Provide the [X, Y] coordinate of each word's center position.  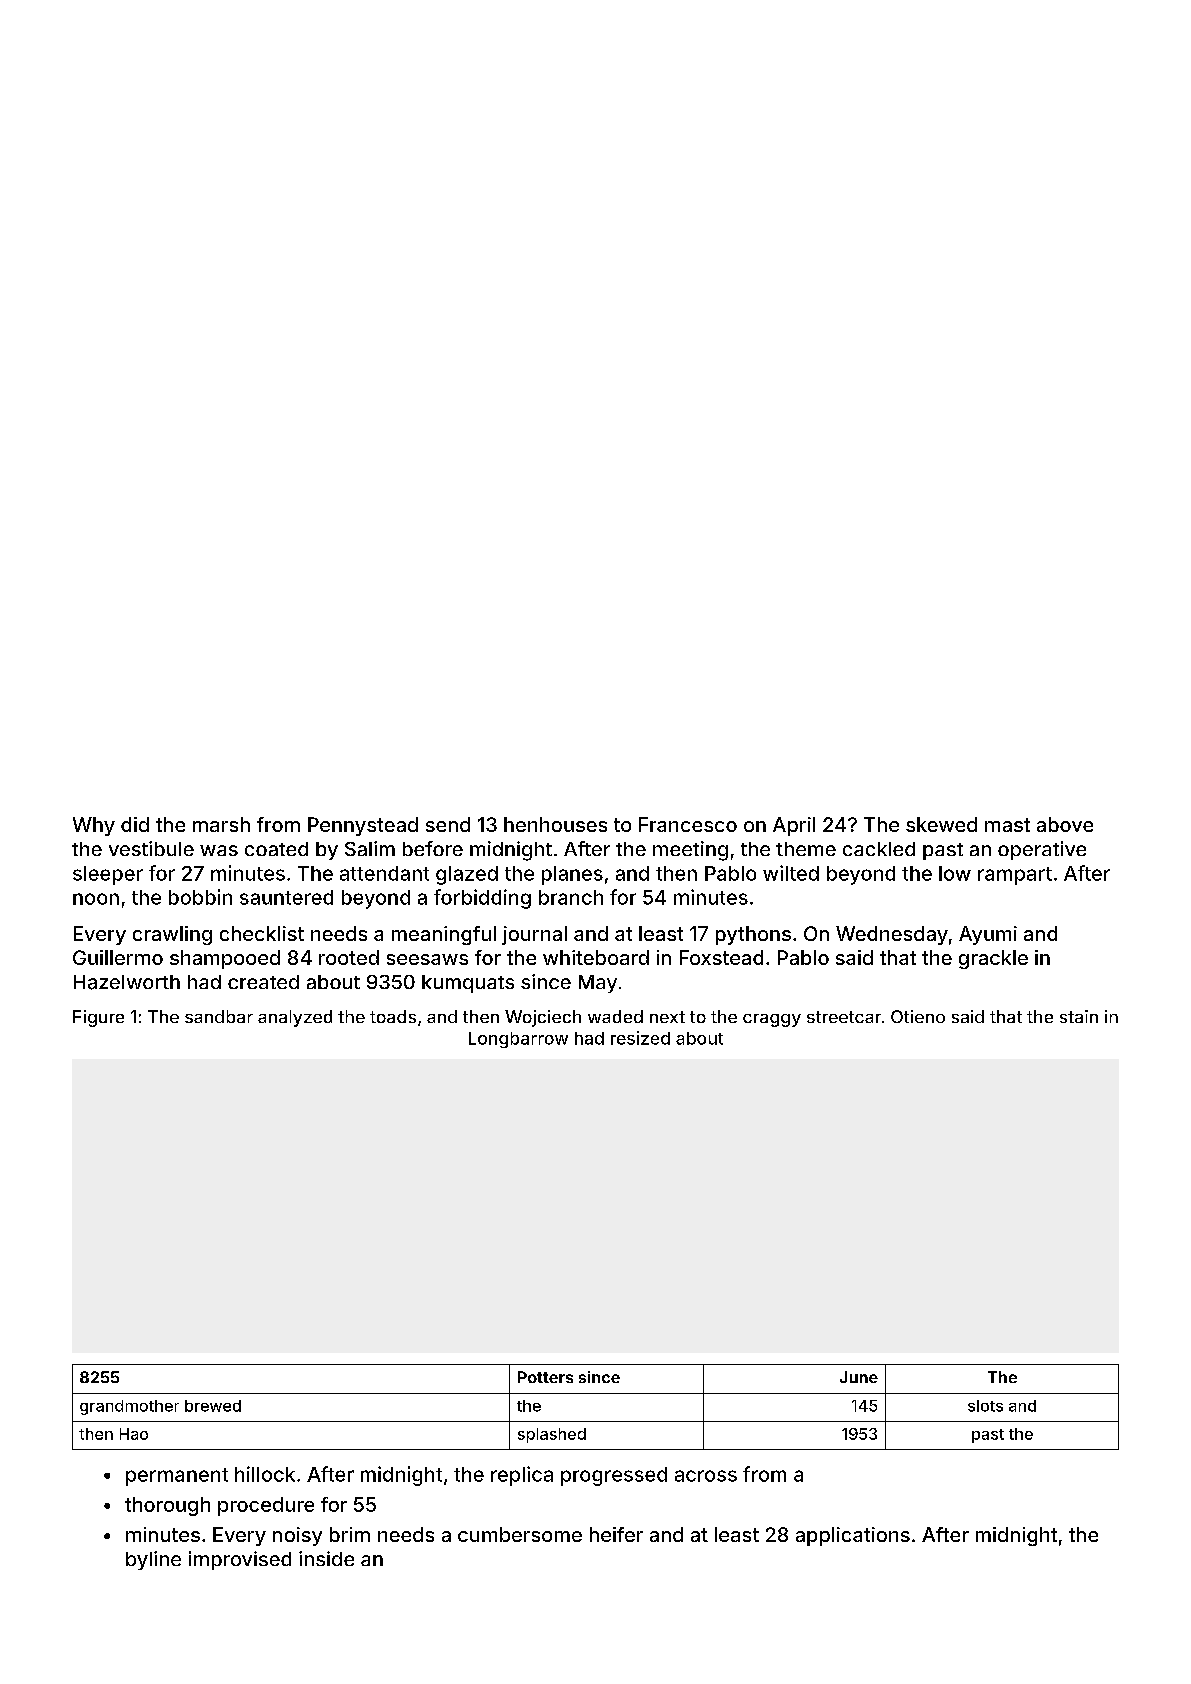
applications [853, 1536]
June [859, 1377]
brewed [213, 1406]
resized [640, 1038]
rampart [1015, 876]
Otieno [918, 1016]
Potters [545, 1377]
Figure [98, 1018]
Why [94, 826]
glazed [467, 875]
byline [153, 1560]
